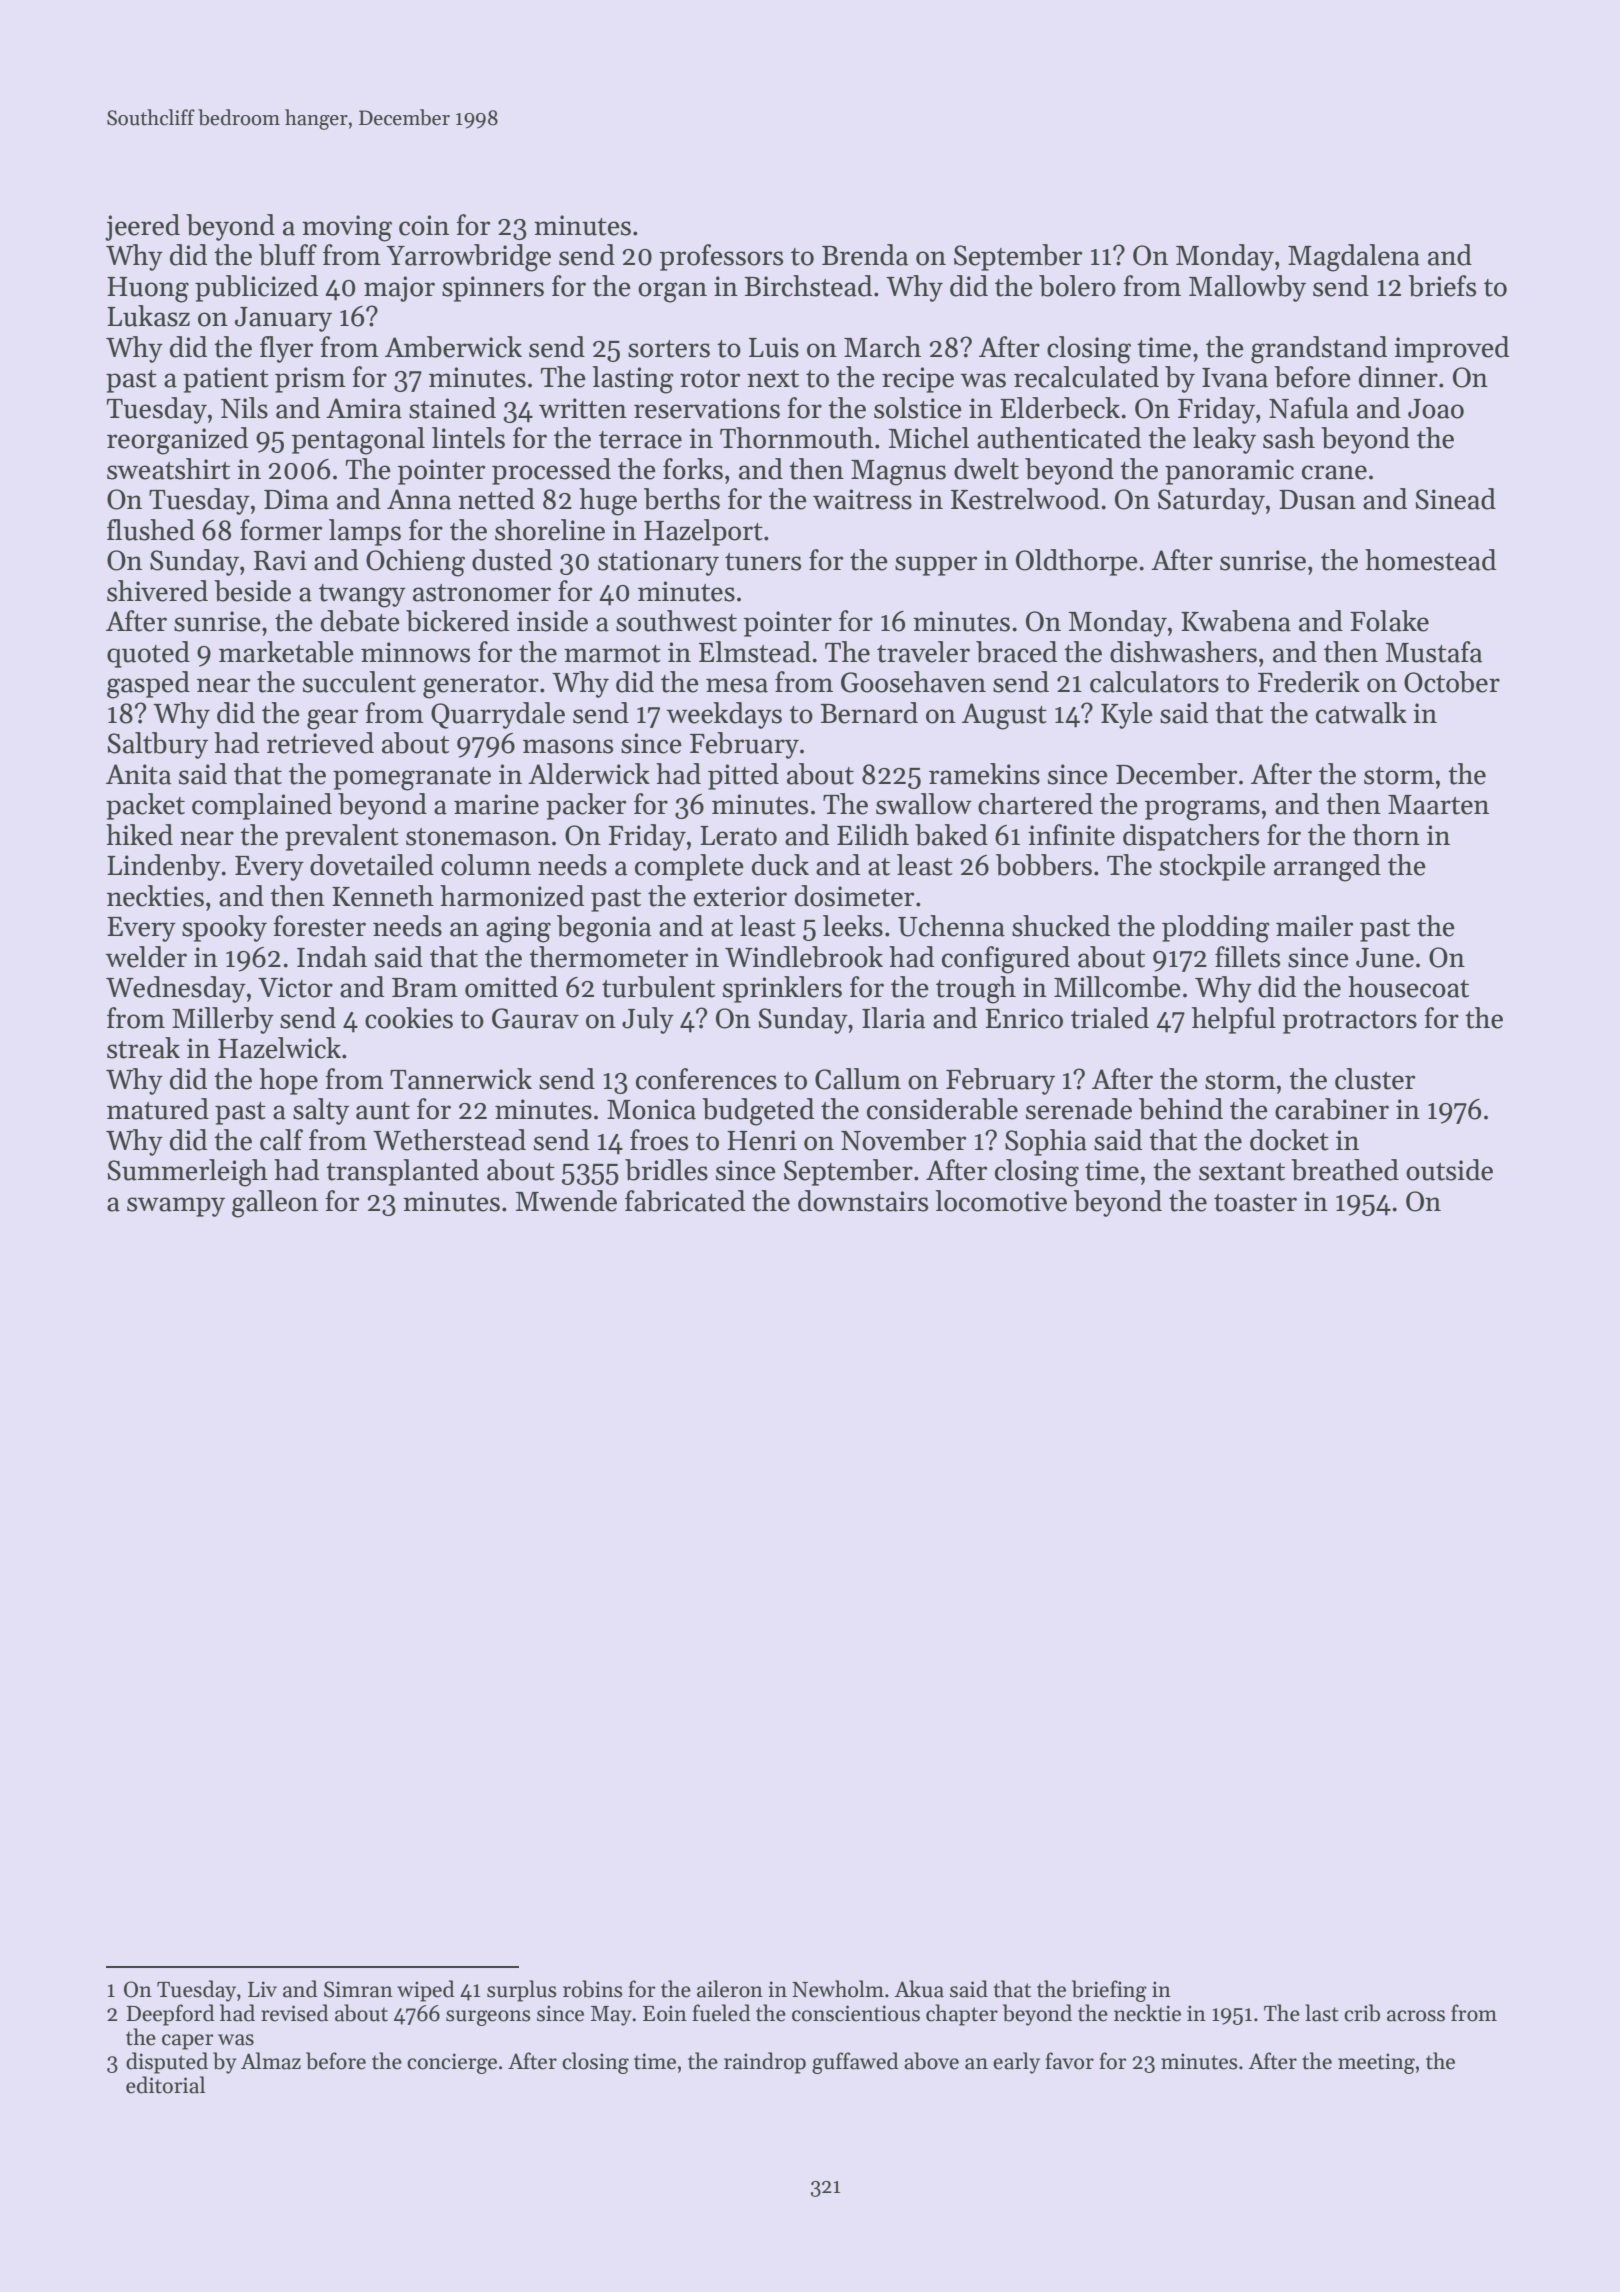 Image resolution: width=1620 pixels, height=2292 pixels. Describe the element at coordinates (347, 228) in the image. I see `moving` at that location.
